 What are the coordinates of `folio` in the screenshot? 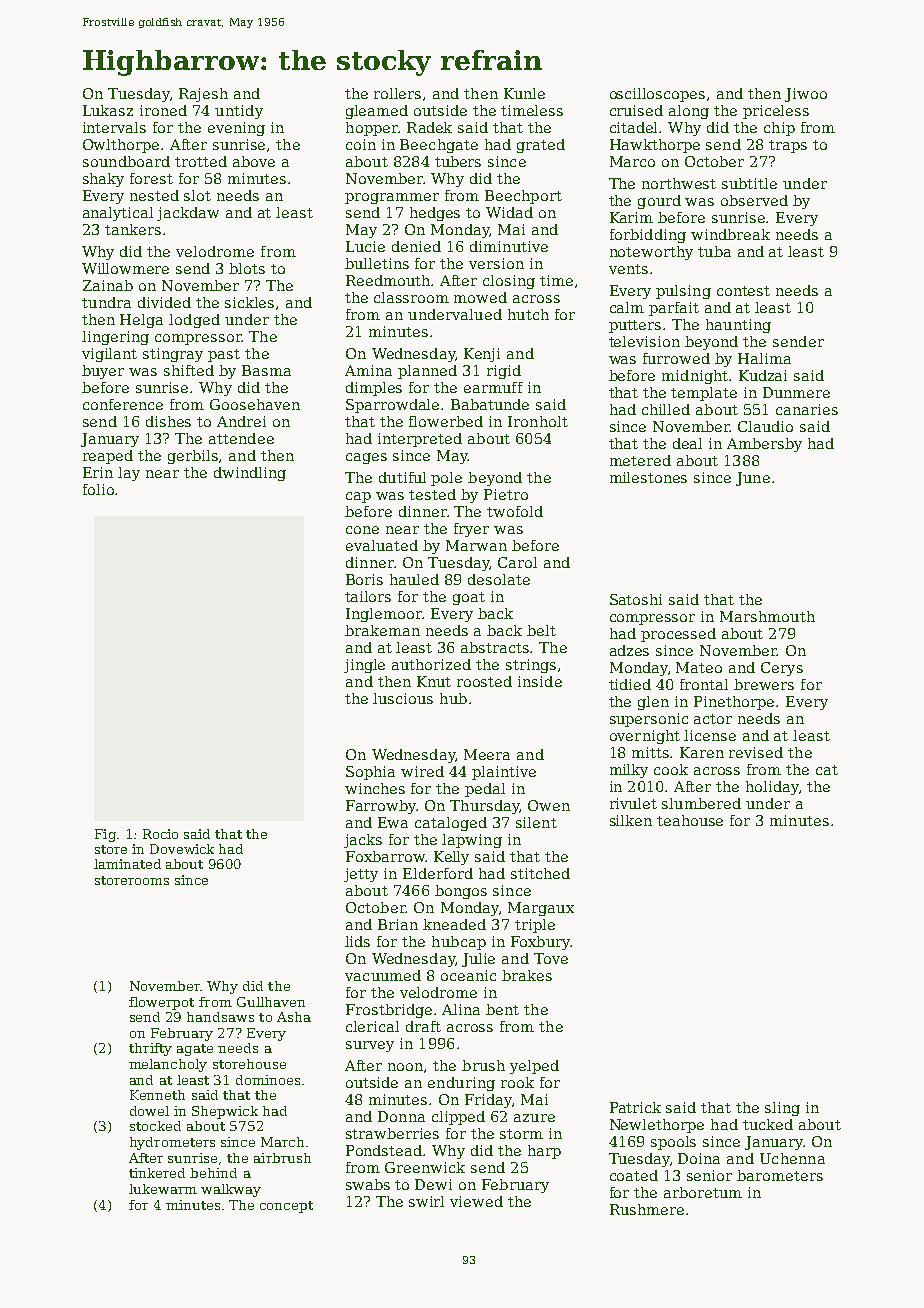 It's located at (98, 489).
